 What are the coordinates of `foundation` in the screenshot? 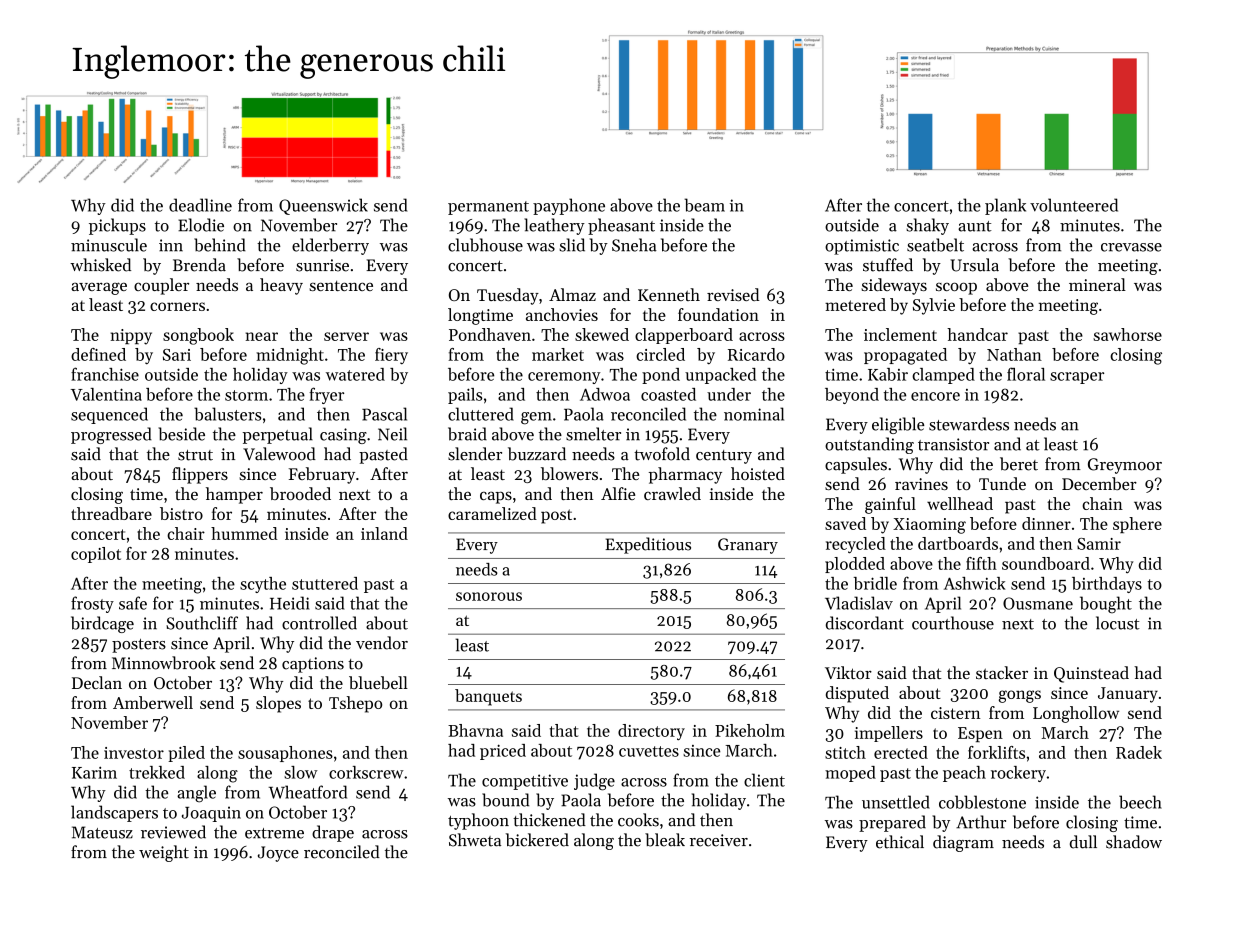 It's located at (718, 314).
